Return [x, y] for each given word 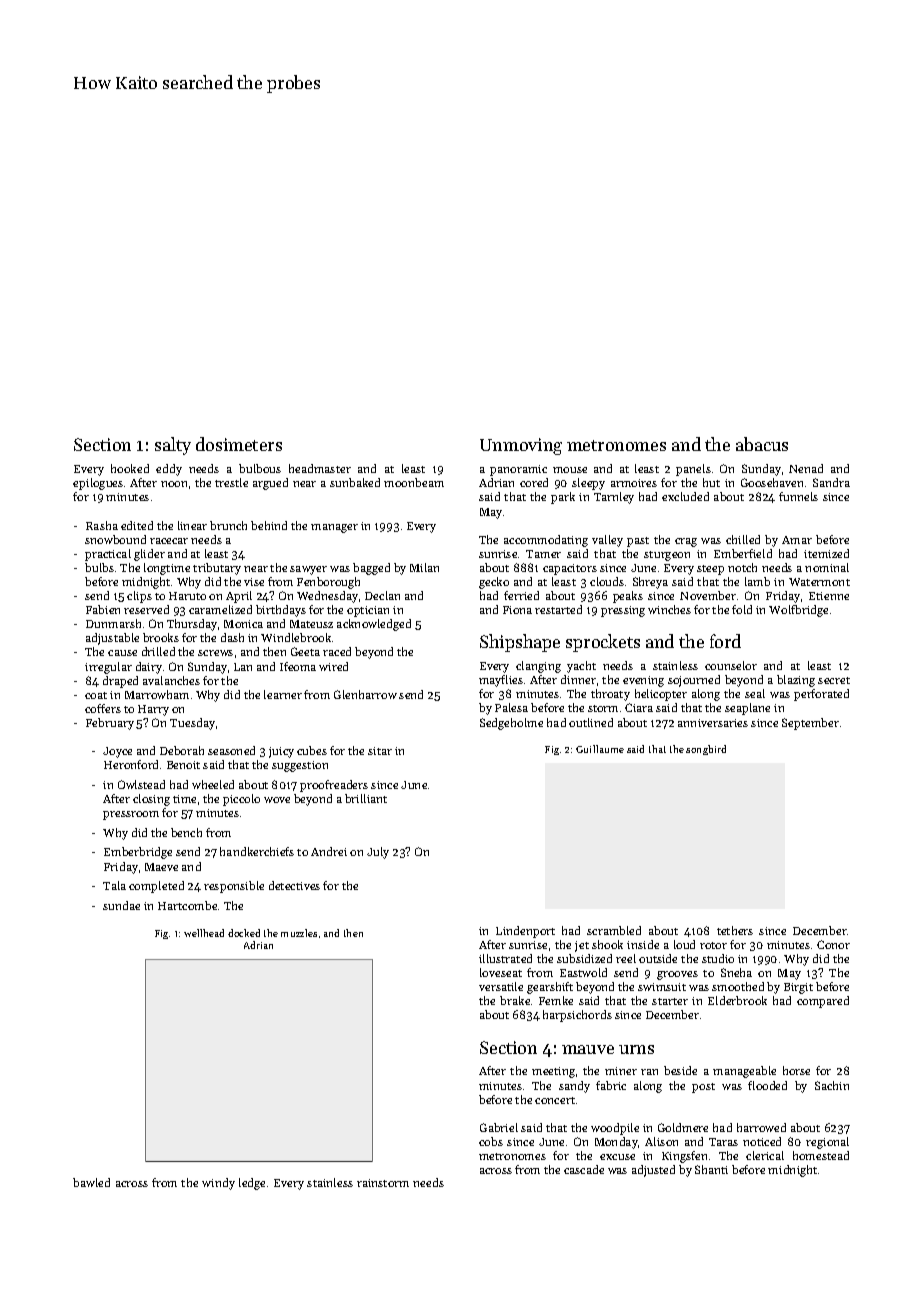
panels [693, 470]
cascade [584, 1169]
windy [218, 1184]
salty [173, 446]
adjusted [653, 1171]
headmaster [320, 468]
